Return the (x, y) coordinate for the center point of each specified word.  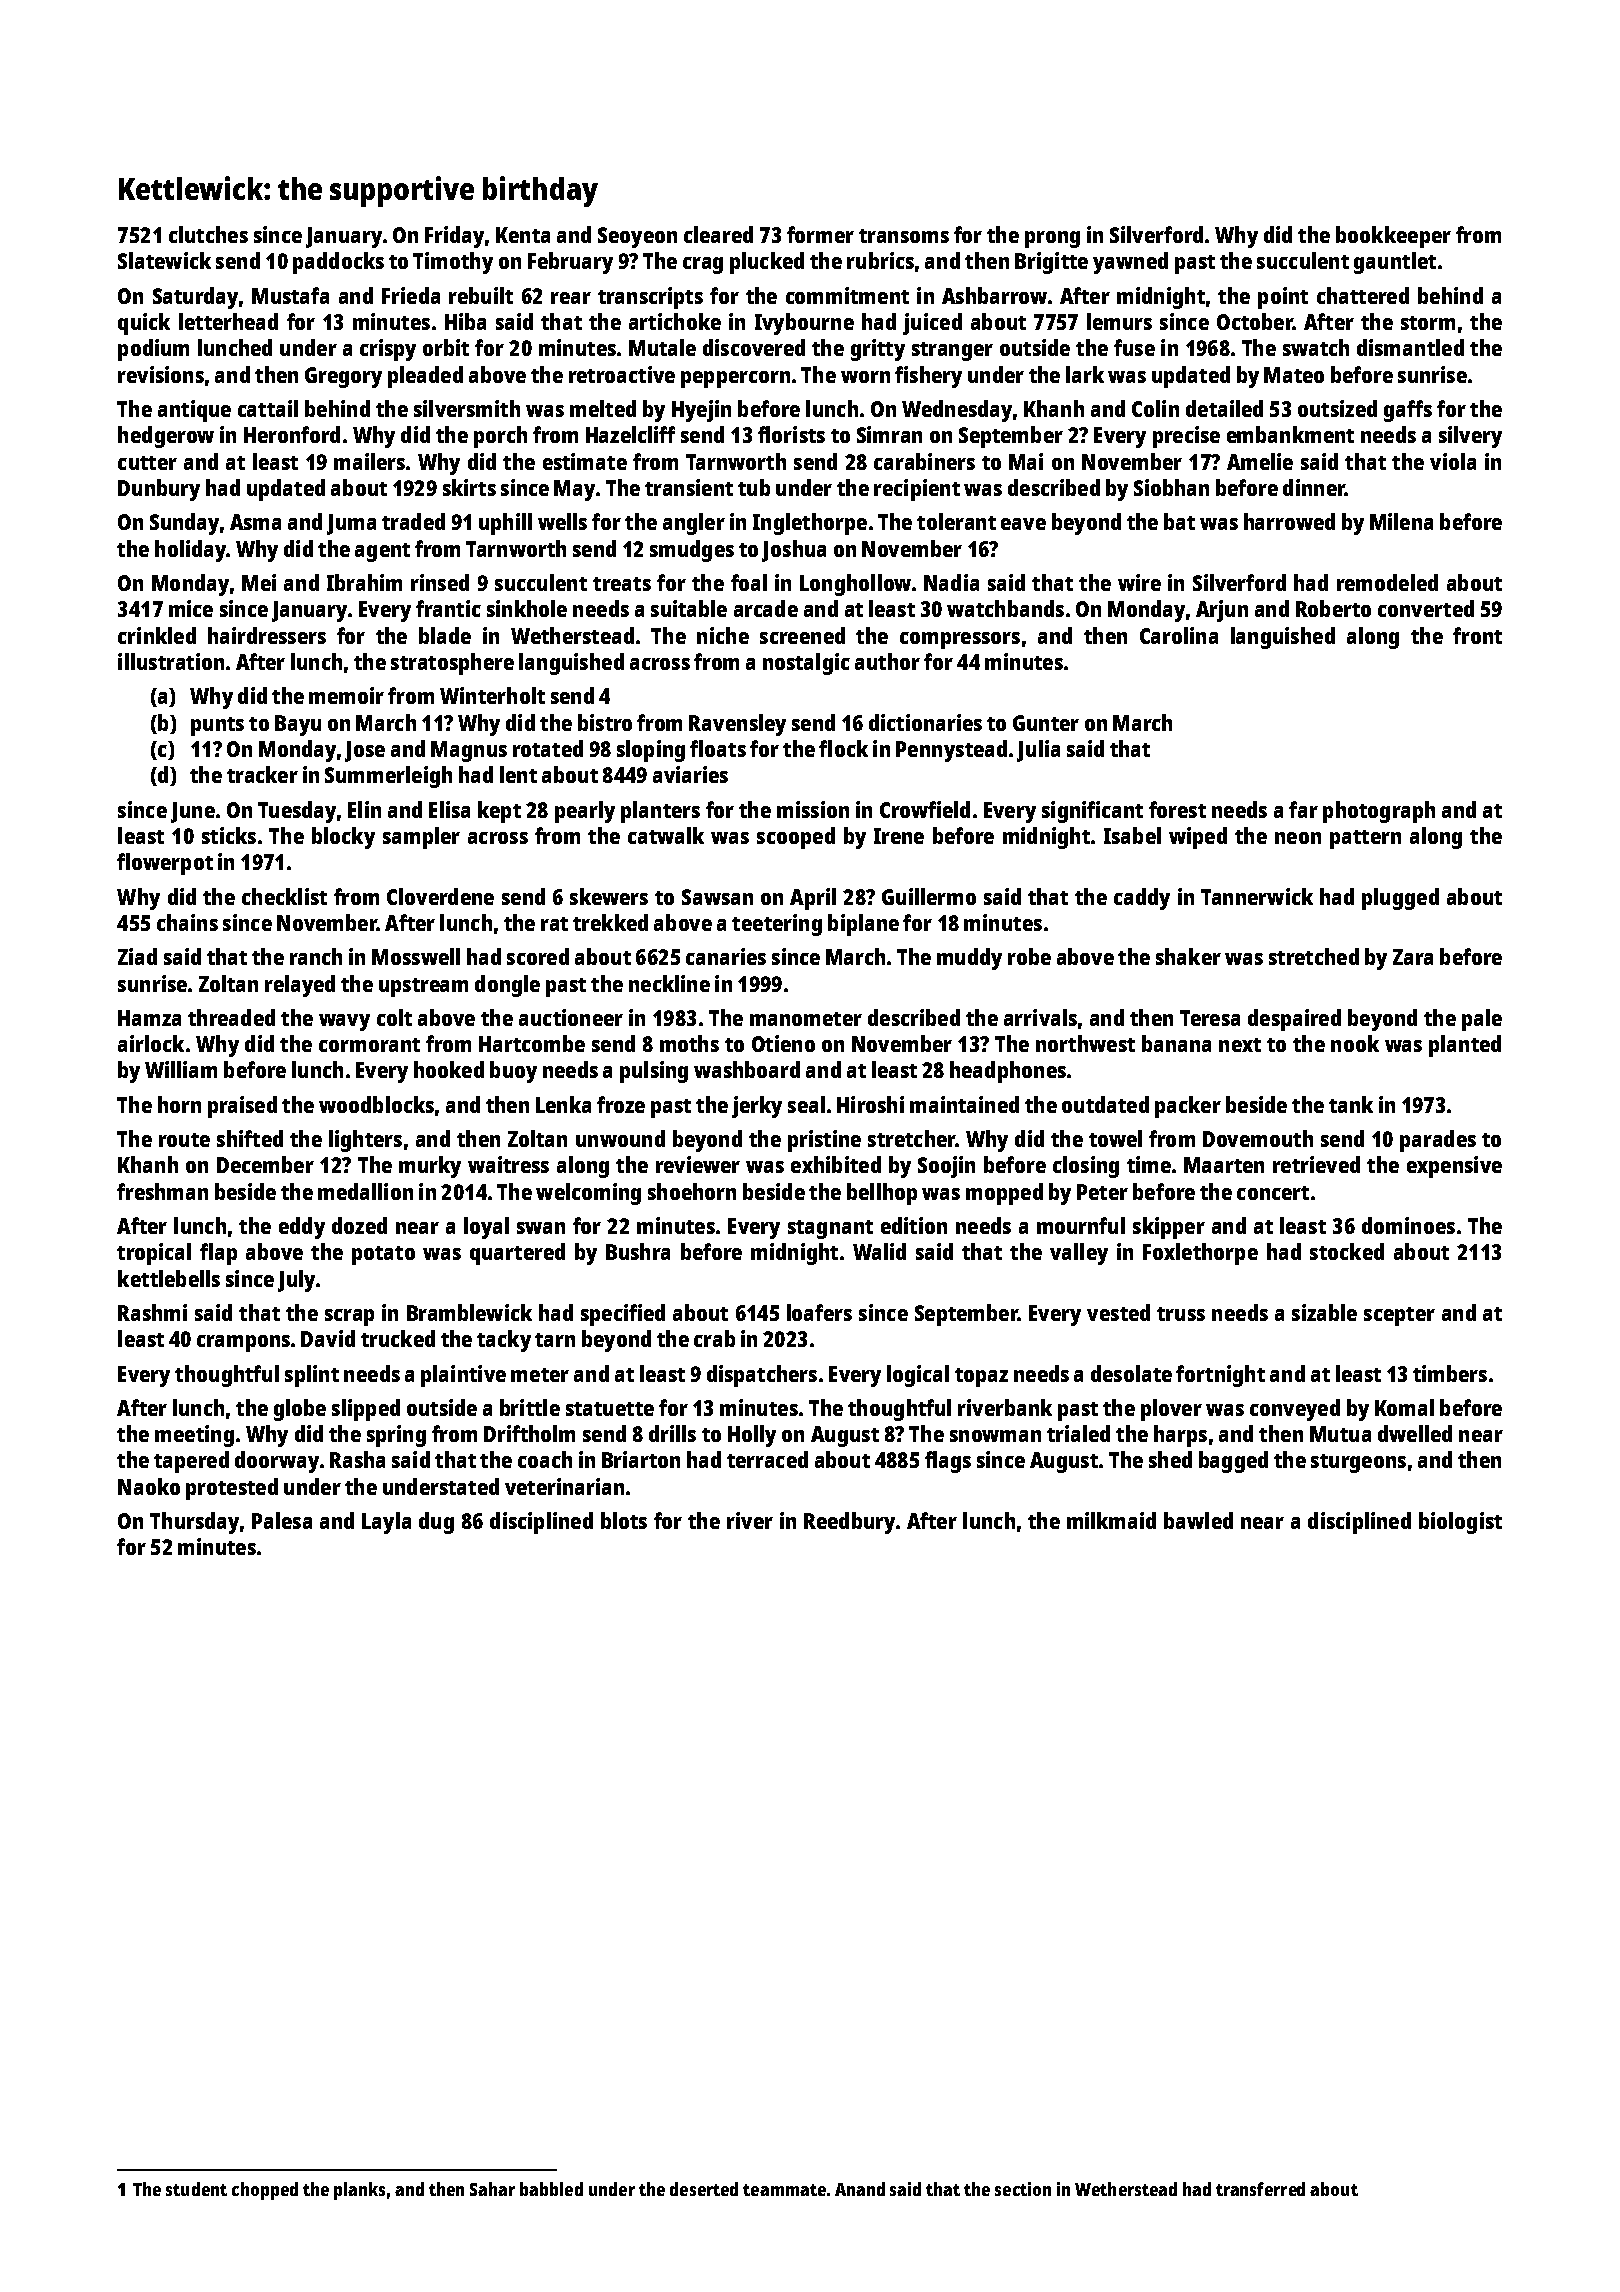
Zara (1413, 957)
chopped (265, 2191)
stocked (1347, 1251)
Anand (860, 2189)
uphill (505, 524)
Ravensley (737, 725)
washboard (747, 1069)
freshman (162, 1191)
